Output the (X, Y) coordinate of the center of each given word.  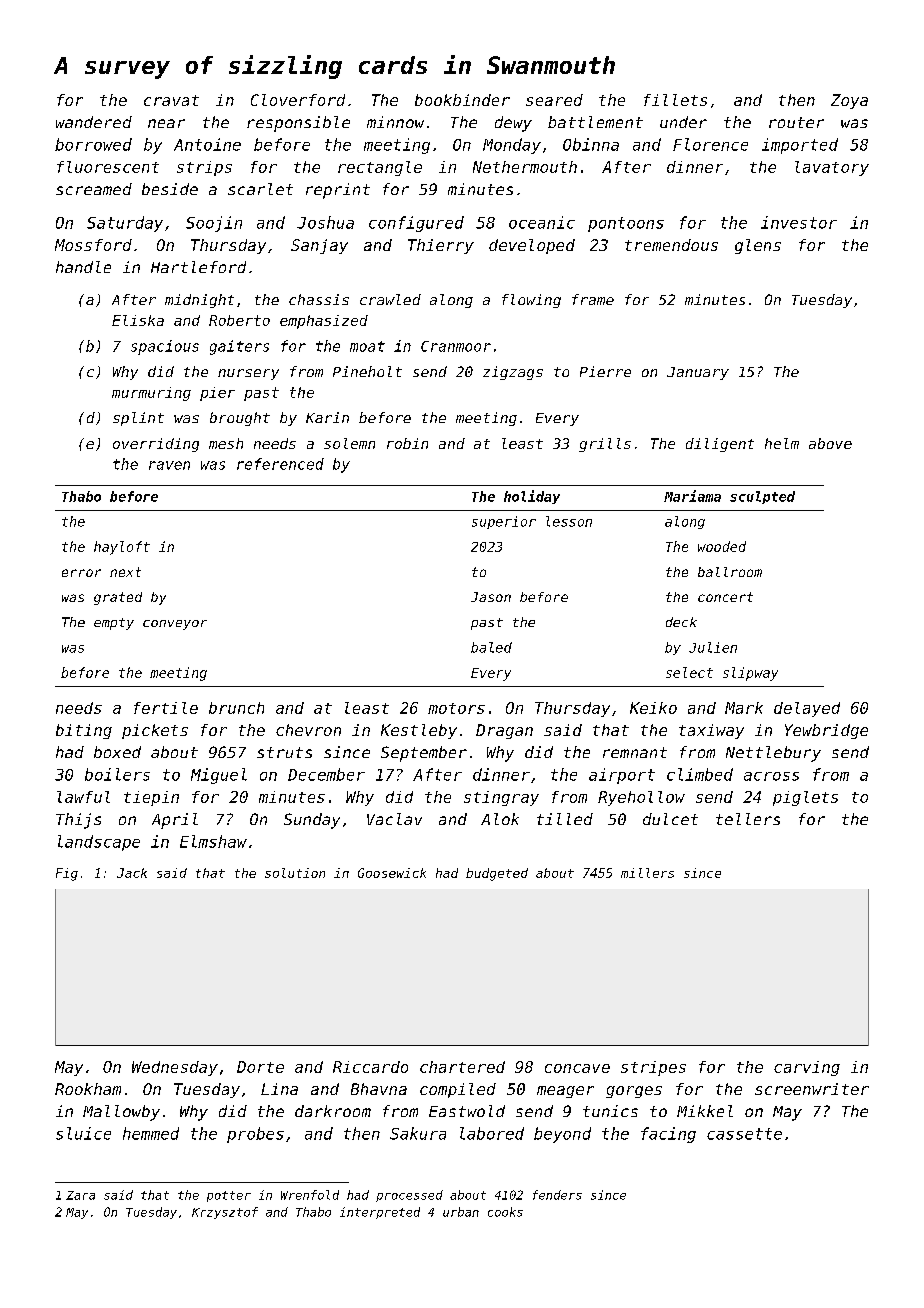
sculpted (762, 497)
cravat (171, 100)
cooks (505, 1212)
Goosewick (392, 873)
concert (725, 597)
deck (681, 622)
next (125, 572)
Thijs (78, 821)
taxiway (711, 731)
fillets (675, 100)
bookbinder (462, 100)
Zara (80, 1195)
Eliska (138, 320)
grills (605, 445)
